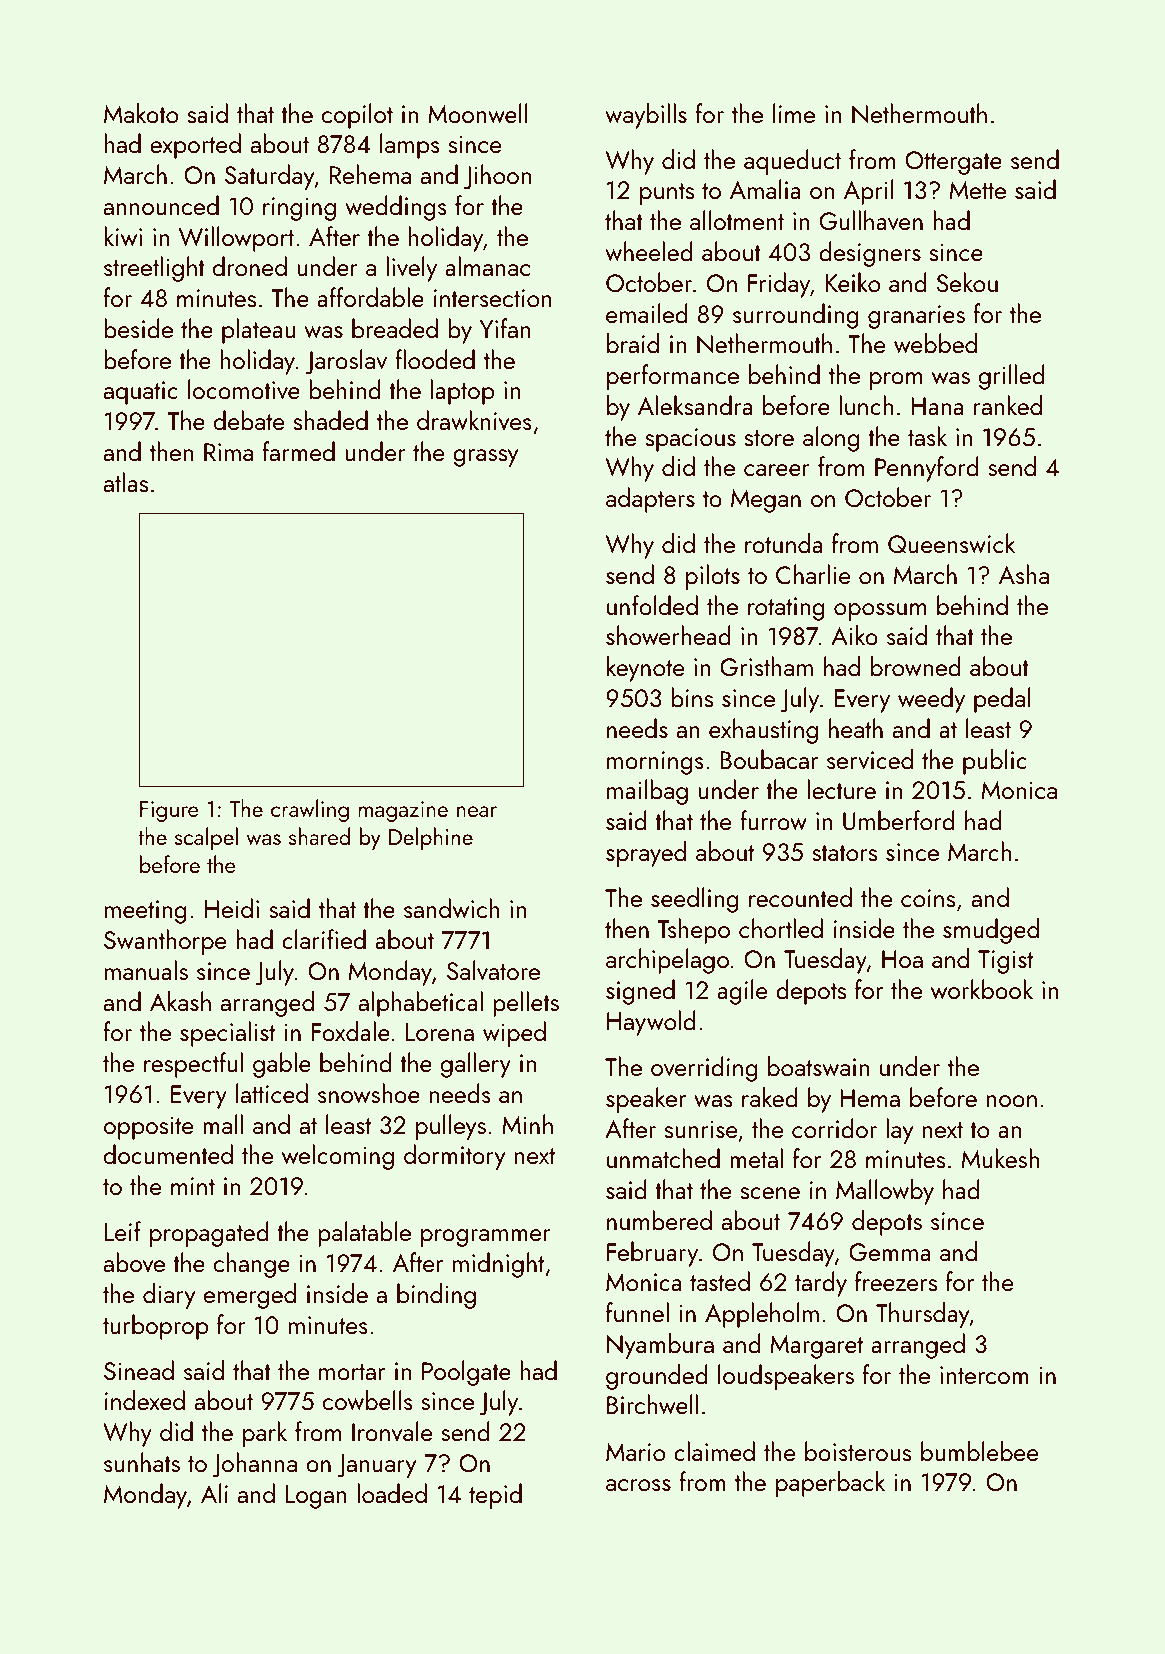  Describe the element at coordinates (953, 163) in the screenshot. I see `Ottergate` at that location.
